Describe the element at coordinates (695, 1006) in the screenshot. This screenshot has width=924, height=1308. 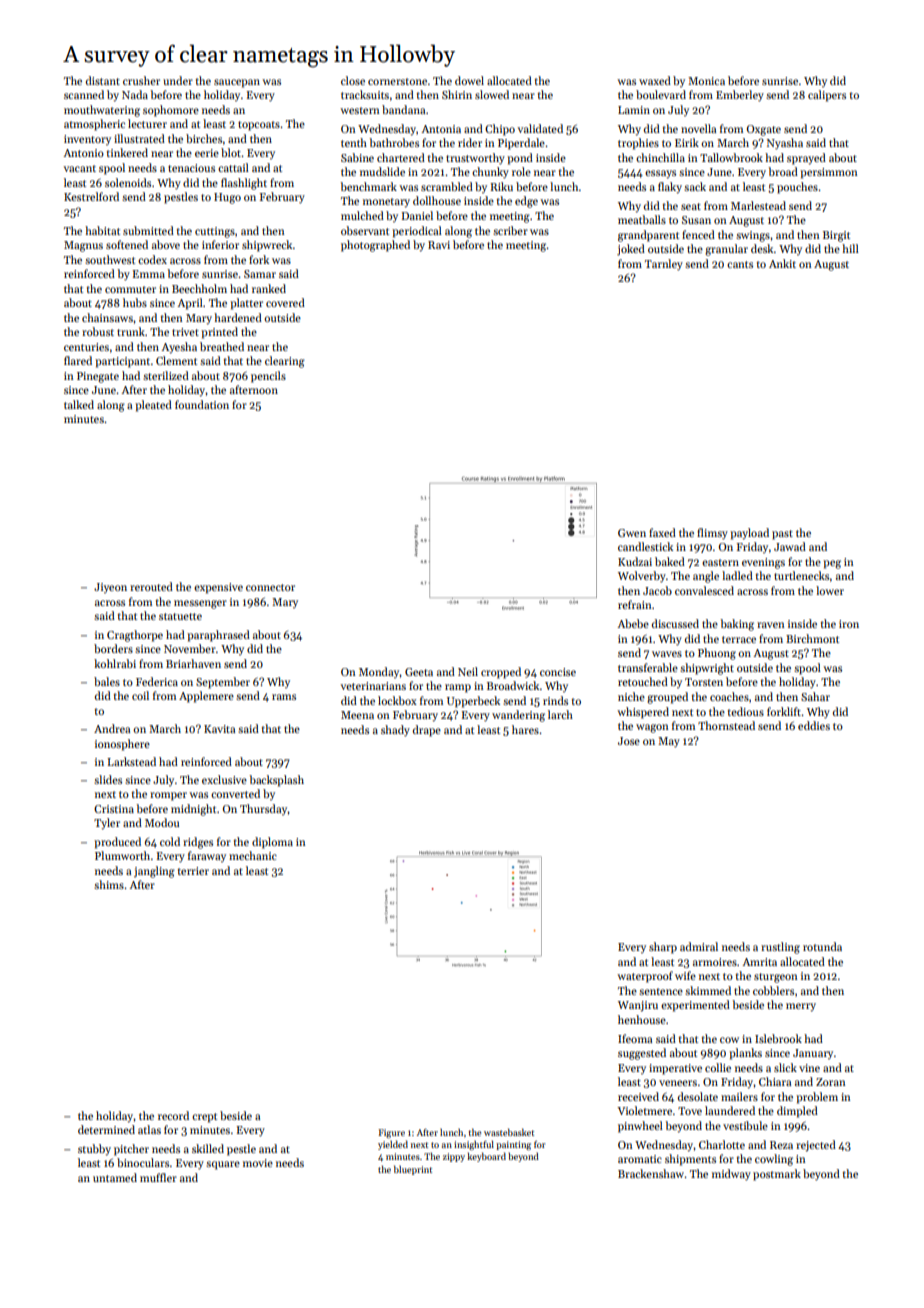
I see `experimented` at that location.
